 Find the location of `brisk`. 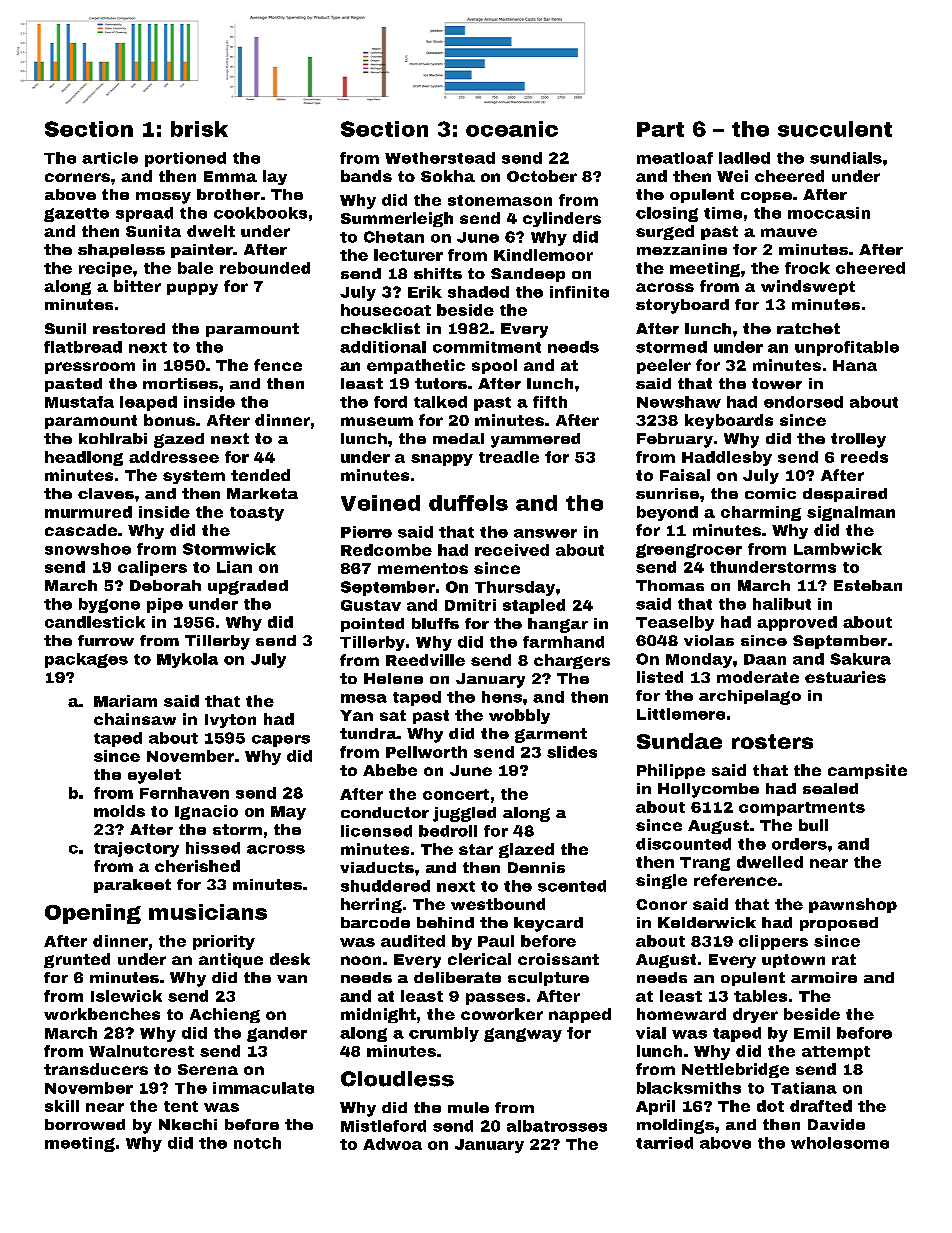

brisk is located at coordinates (199, 129).
